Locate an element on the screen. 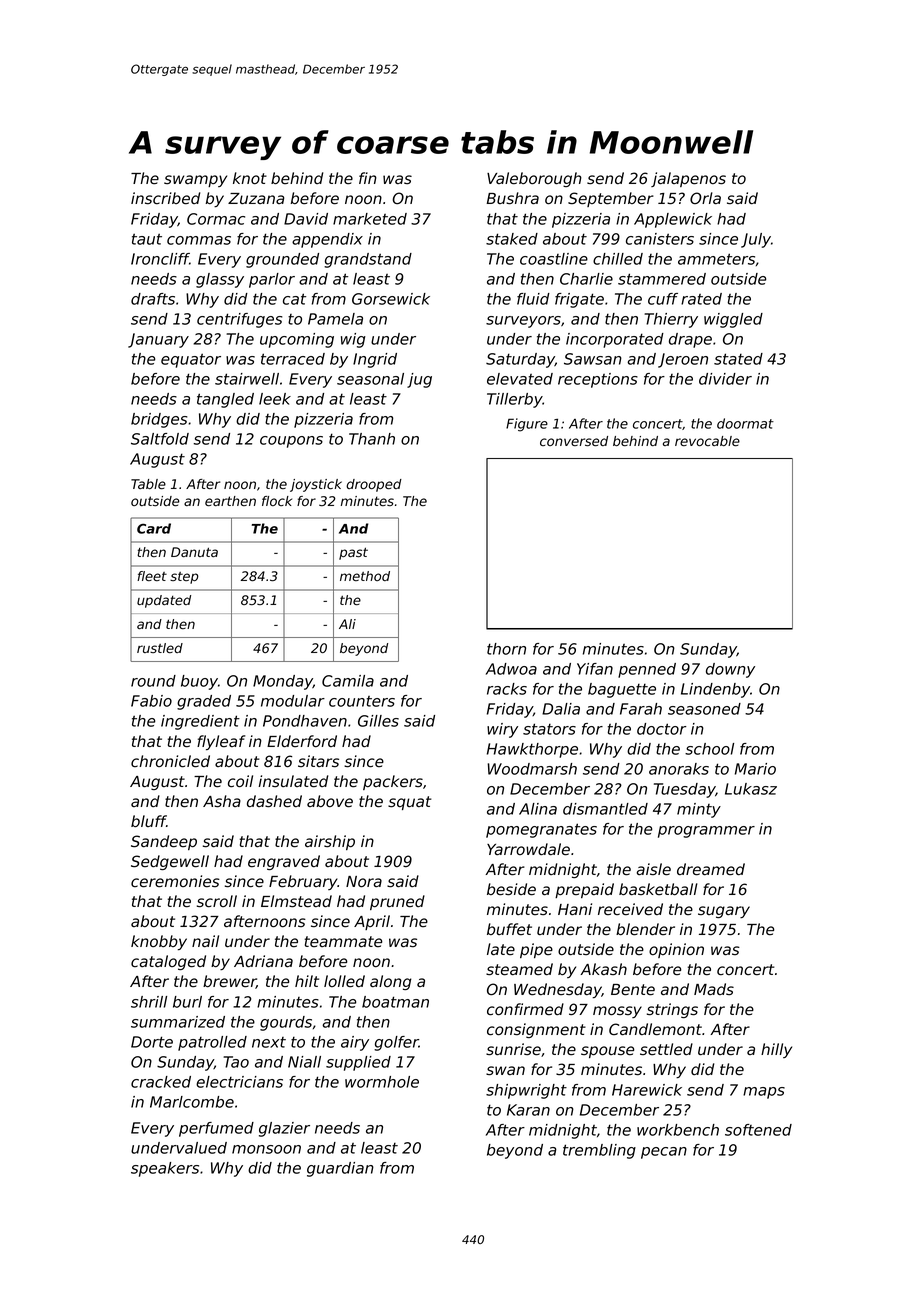 The width and height of the screenshot is (924, 1314). wiry is located at coordinates (502, 730).
